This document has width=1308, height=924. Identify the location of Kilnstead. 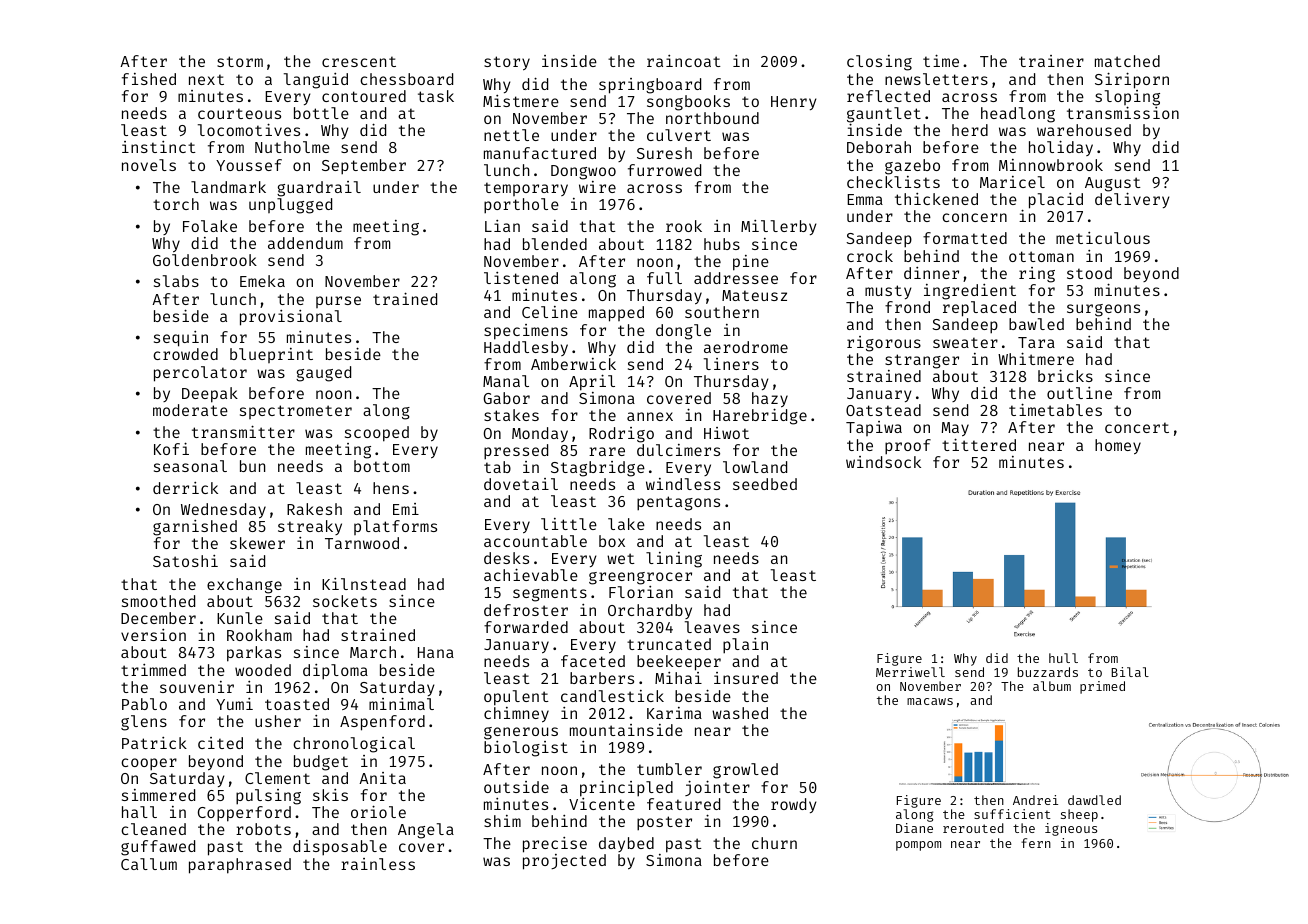
(364, 584).
